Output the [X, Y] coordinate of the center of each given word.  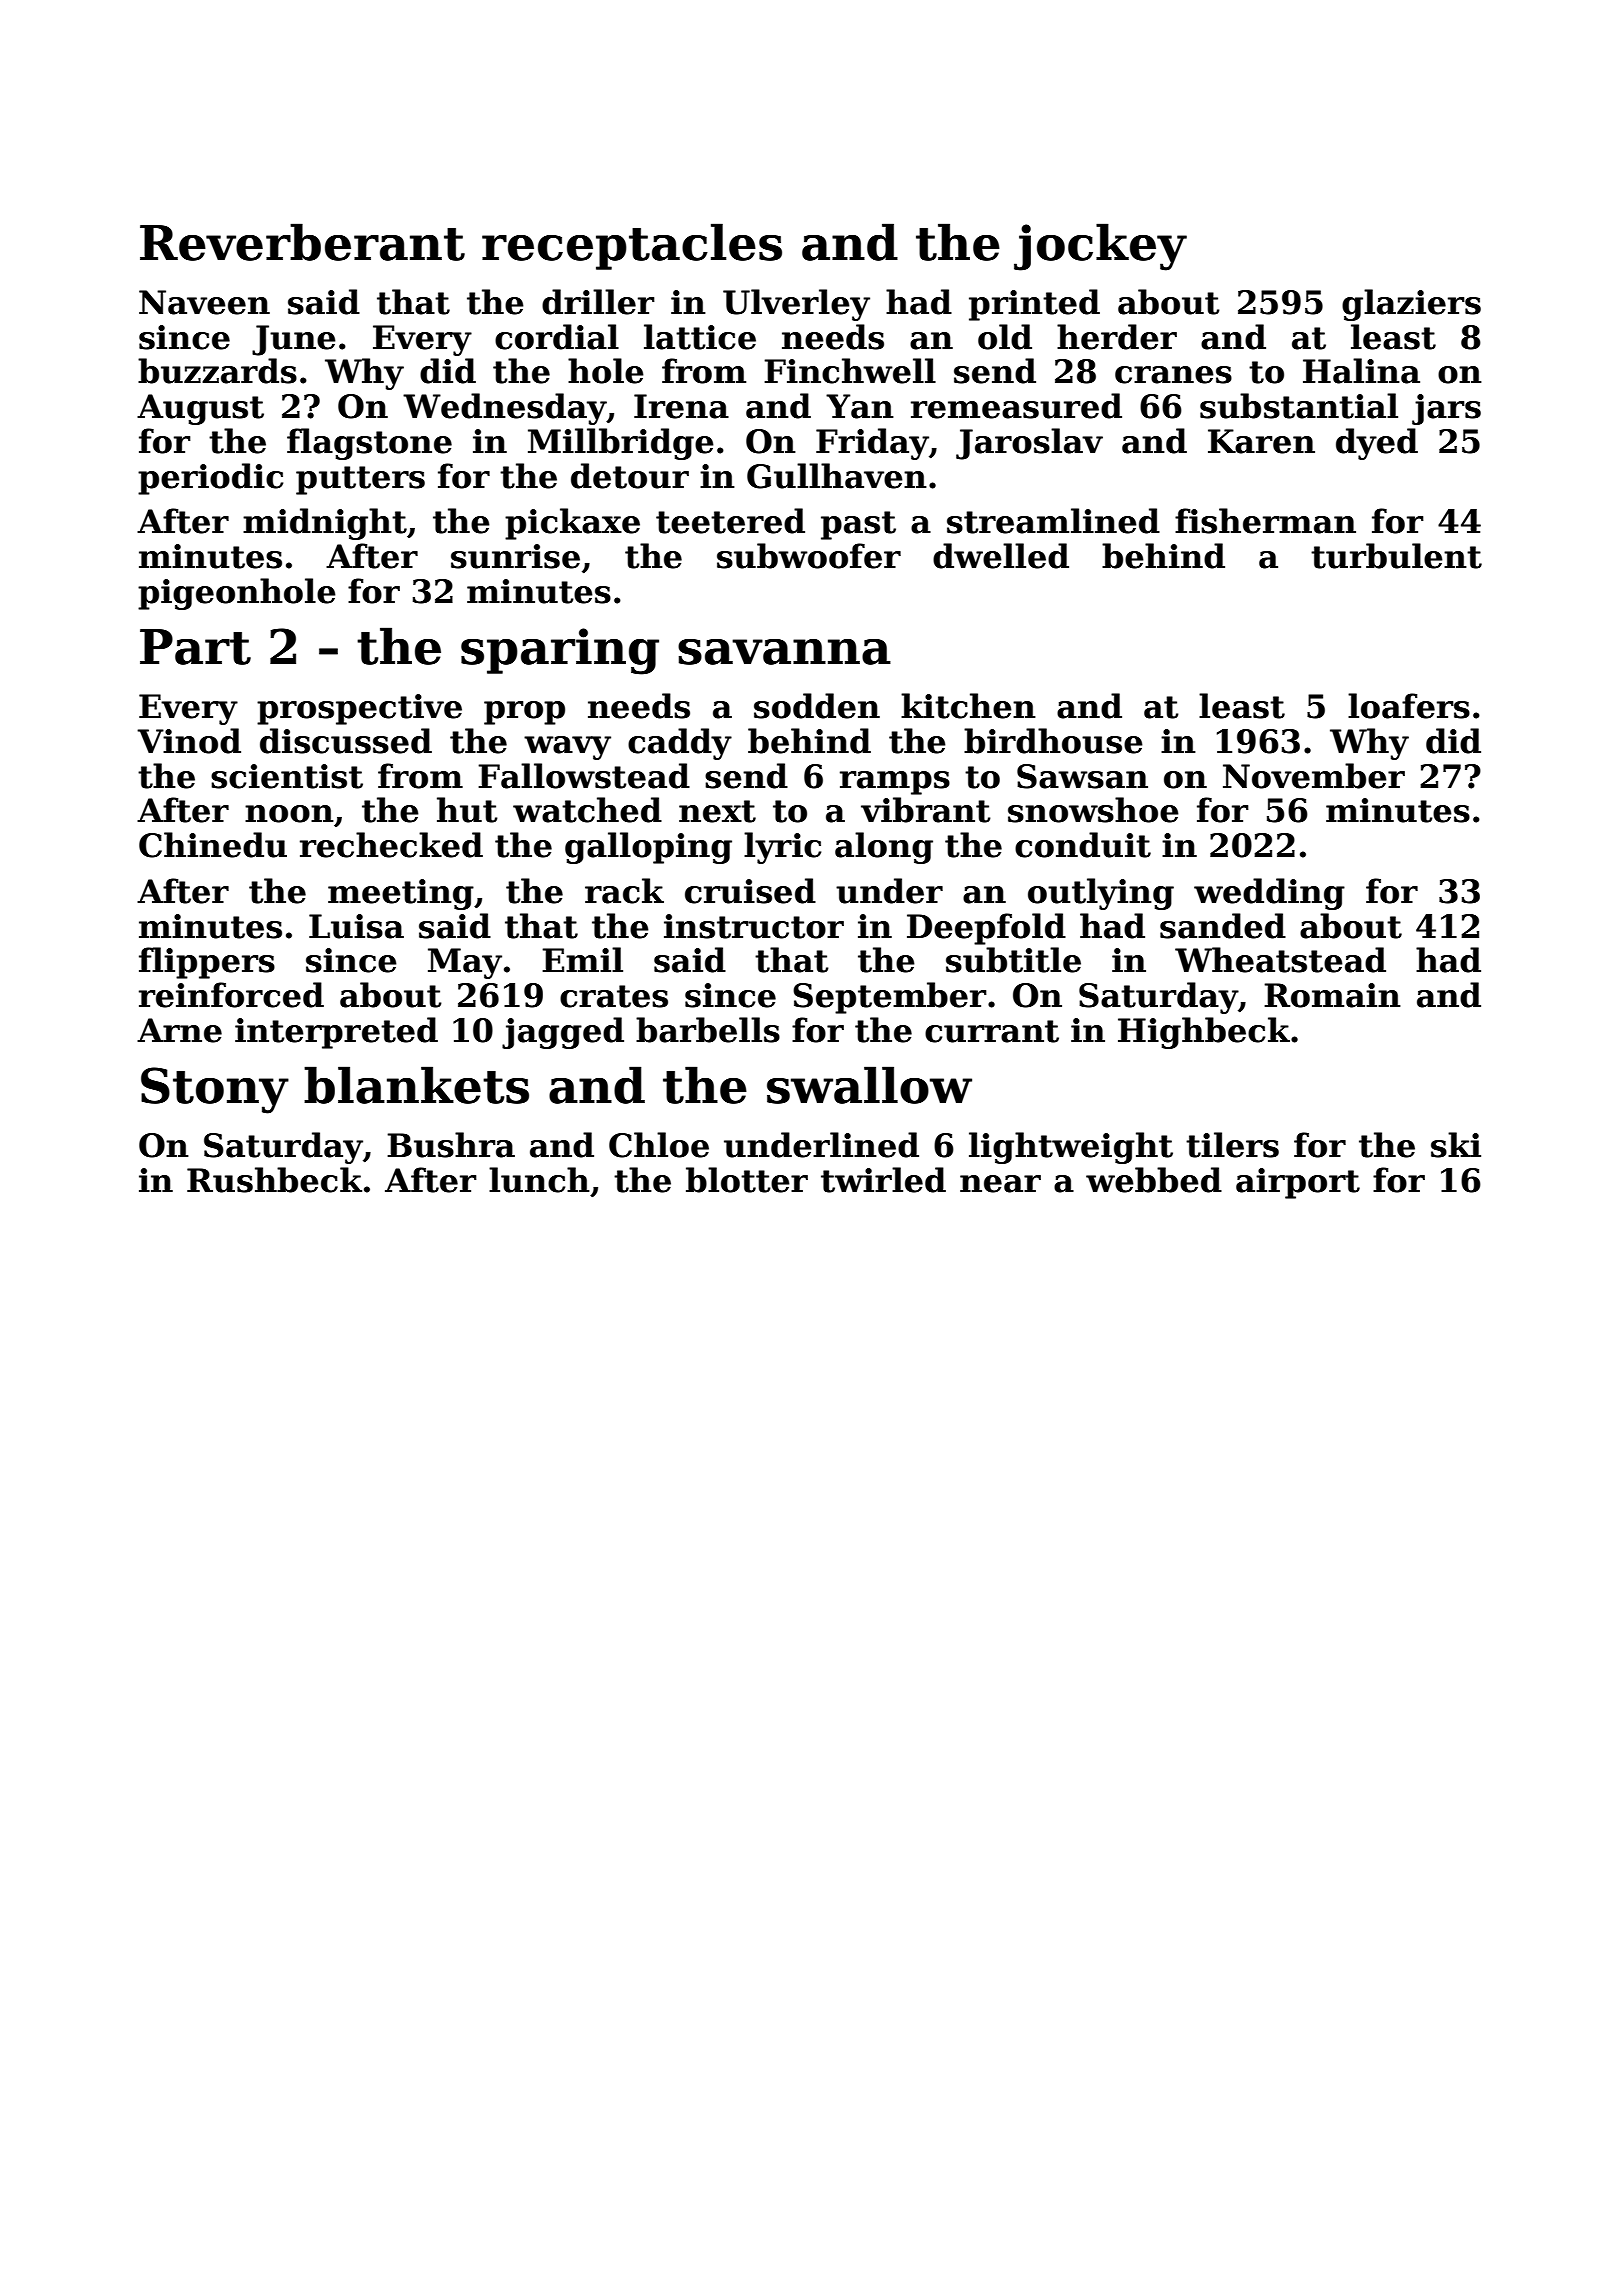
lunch [539, 1180]
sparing [560, 651]
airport [1298, 1183]
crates [614, 996]
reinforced [231, 995]
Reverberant [302, 242]
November [1314, 776]
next [717, 811]
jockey [1100, 247]
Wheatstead [1280, 960]
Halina [1361, 371]
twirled [883, 1180]
